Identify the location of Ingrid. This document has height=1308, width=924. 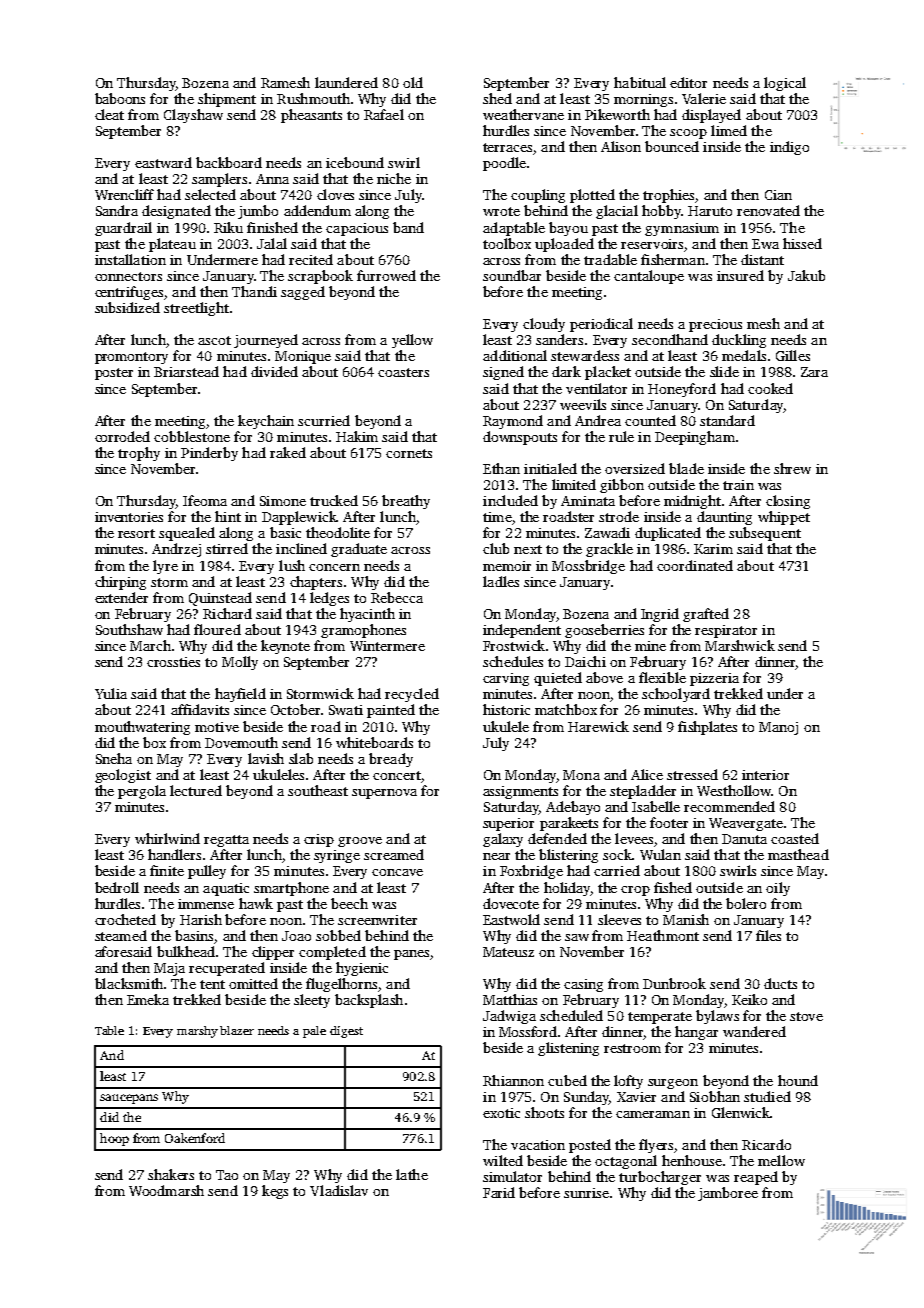
(660, 615).
